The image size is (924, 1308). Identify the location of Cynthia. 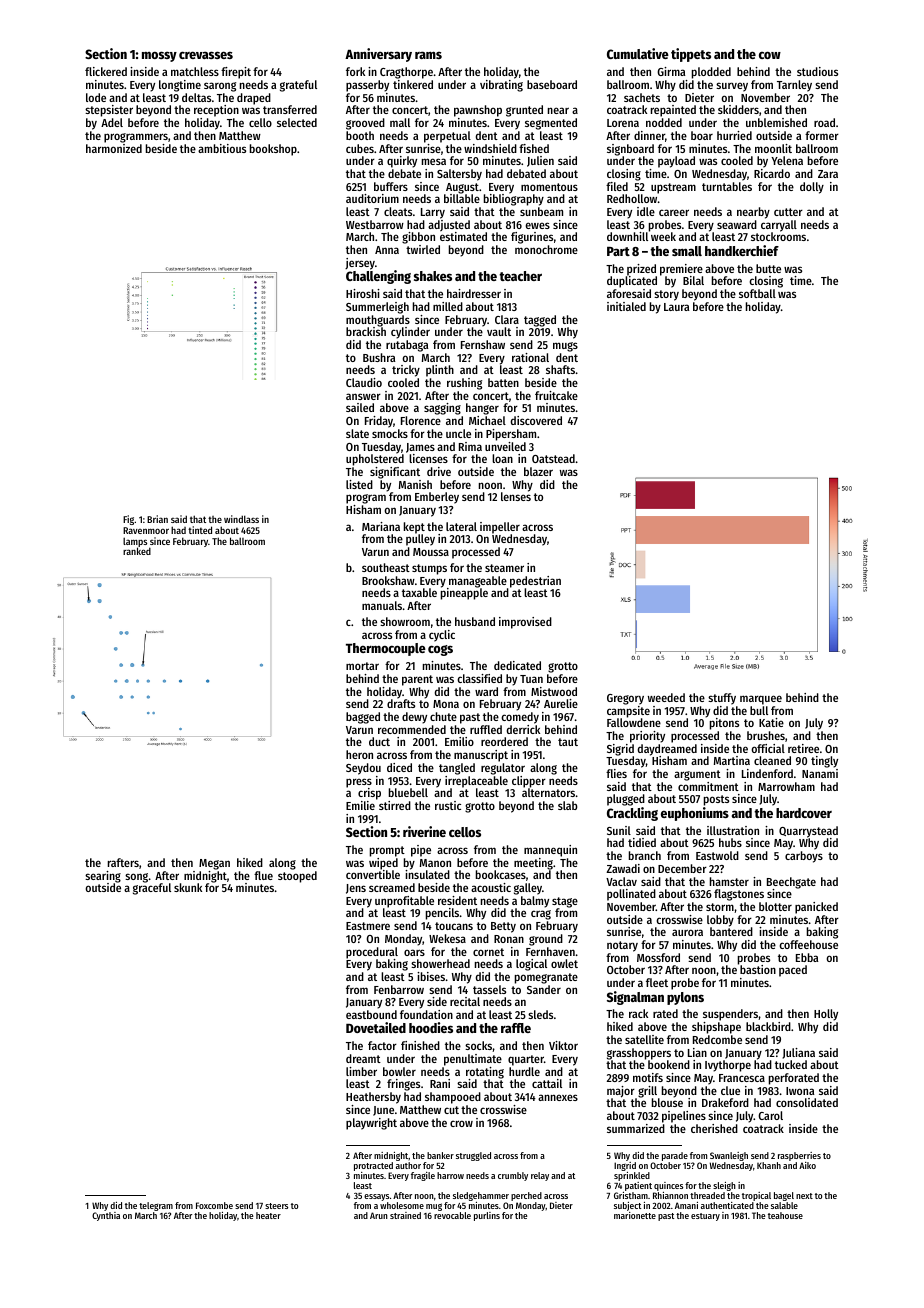
(106, 1216).
